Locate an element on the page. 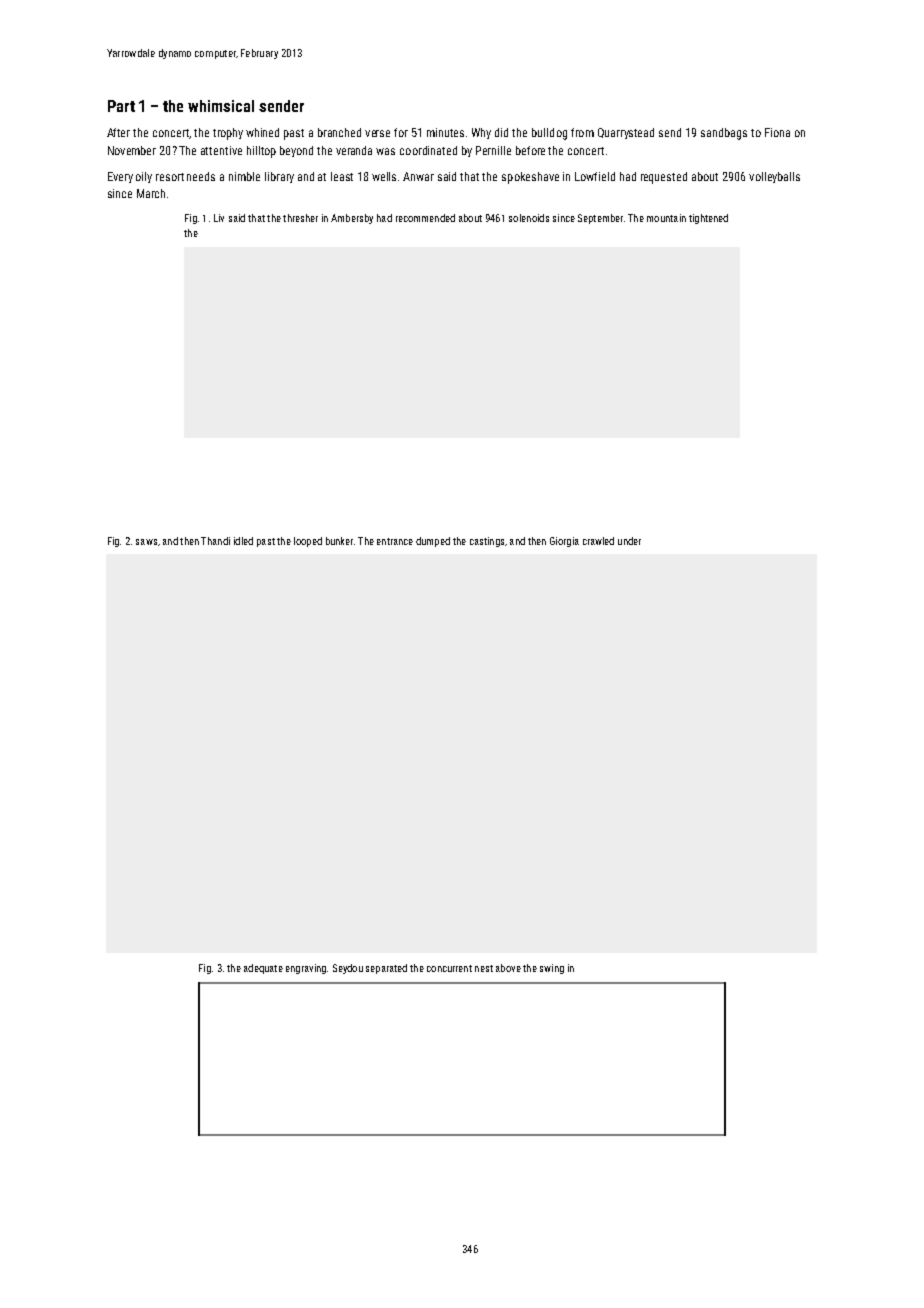 The image size is (924, 1308). September is located at coordinates (600, 219).
